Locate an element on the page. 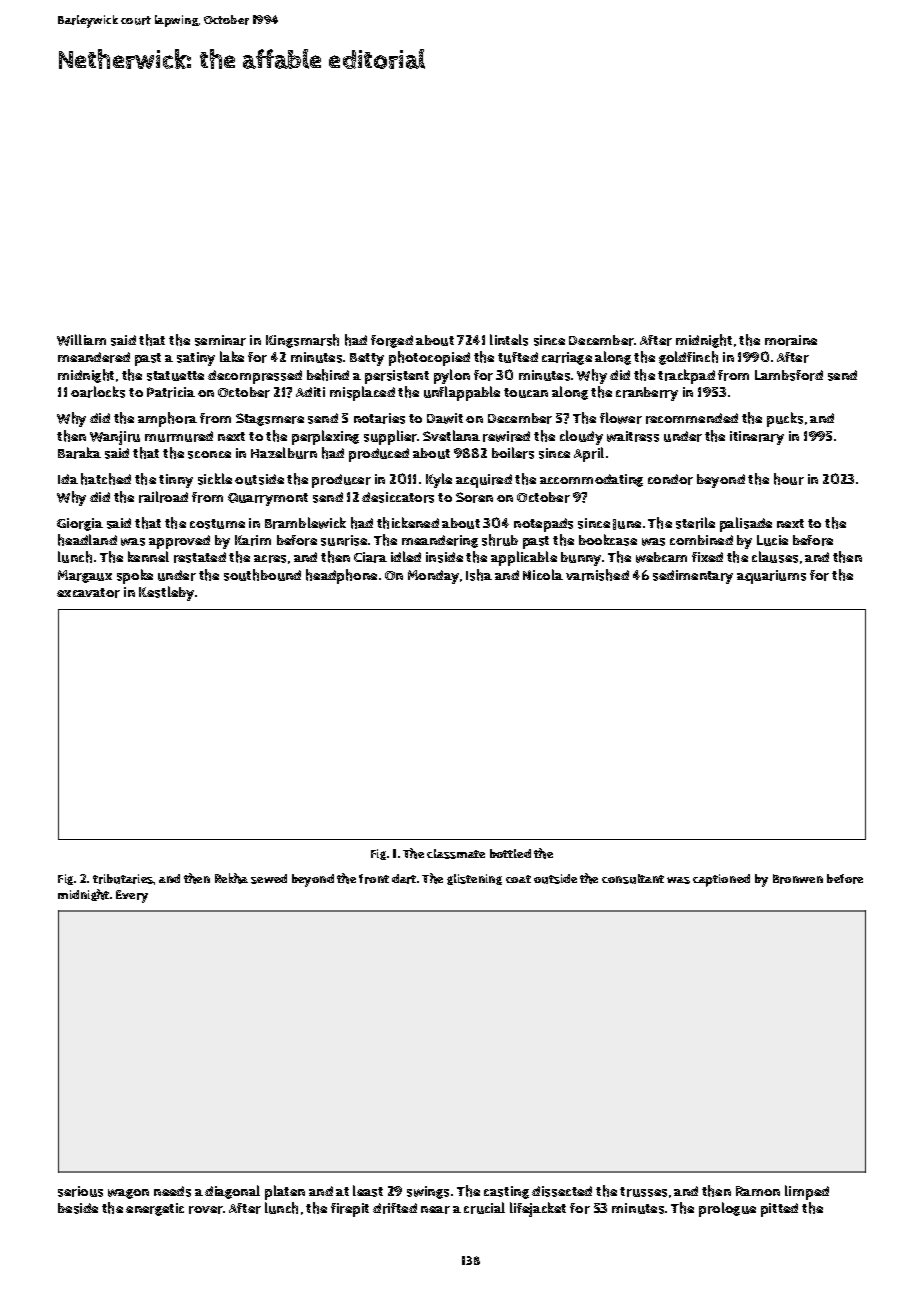  tributaries is located at coordinates (123, 879).
